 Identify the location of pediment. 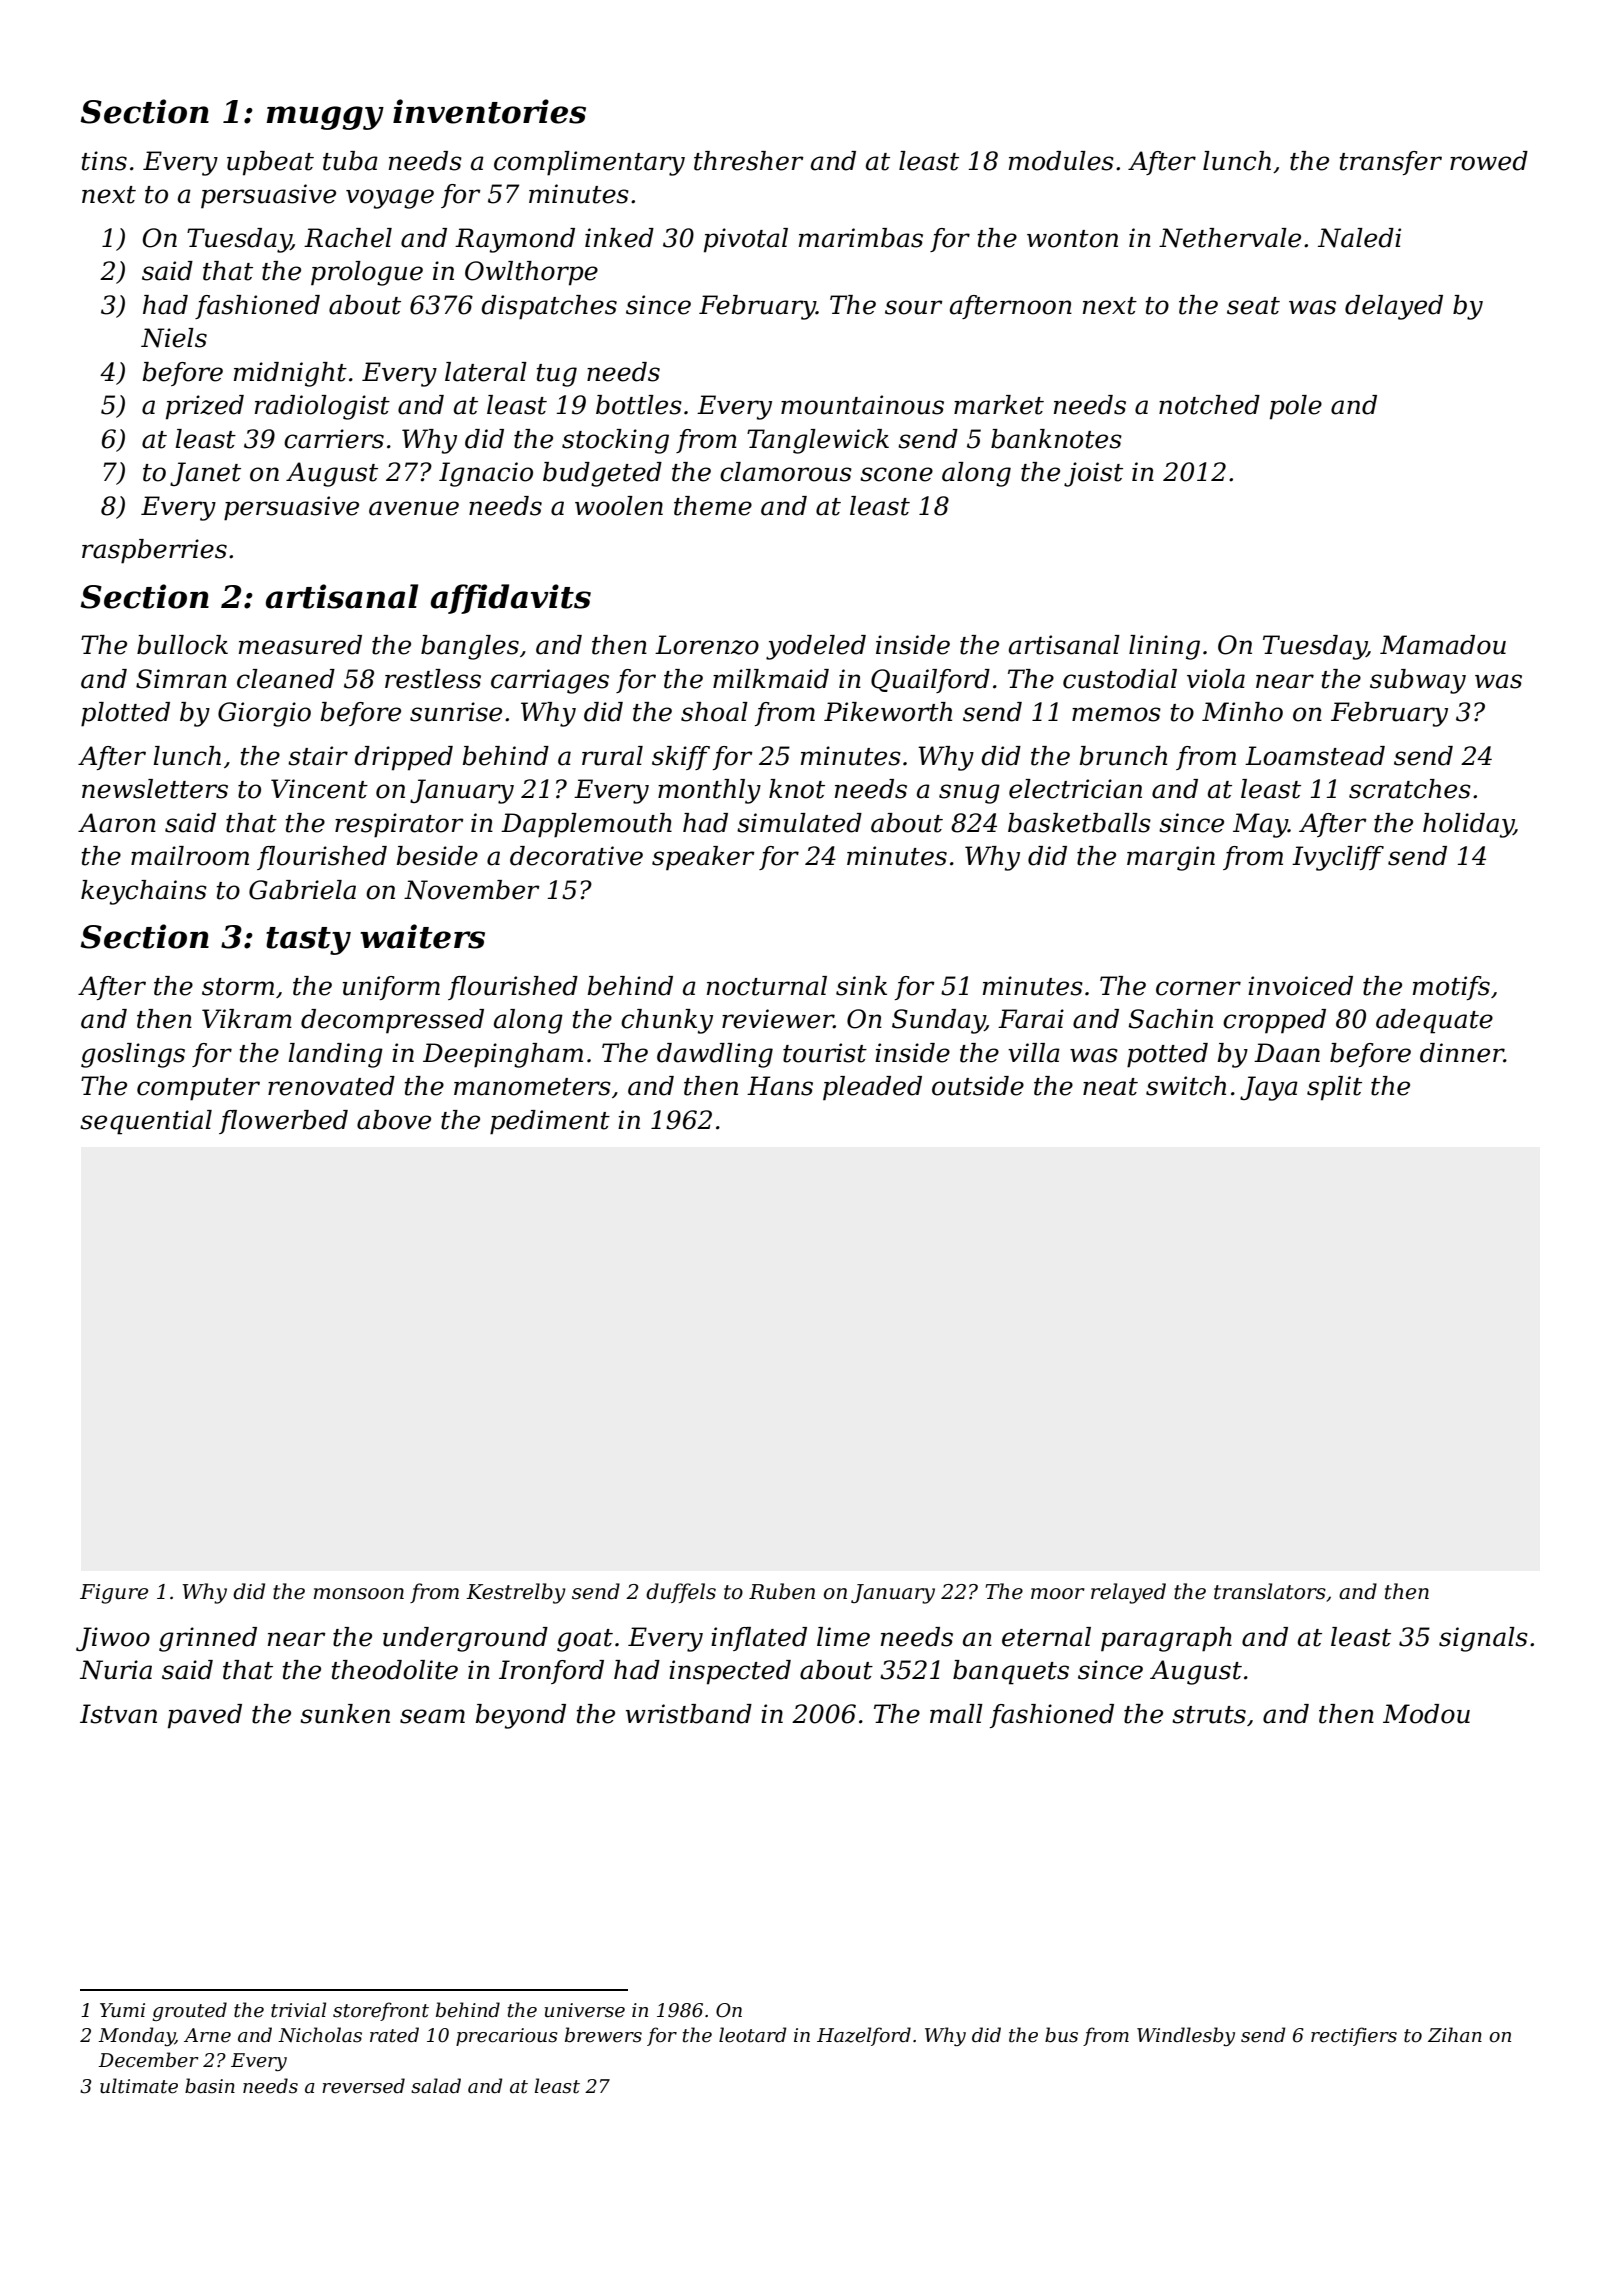
(550, 1122).
